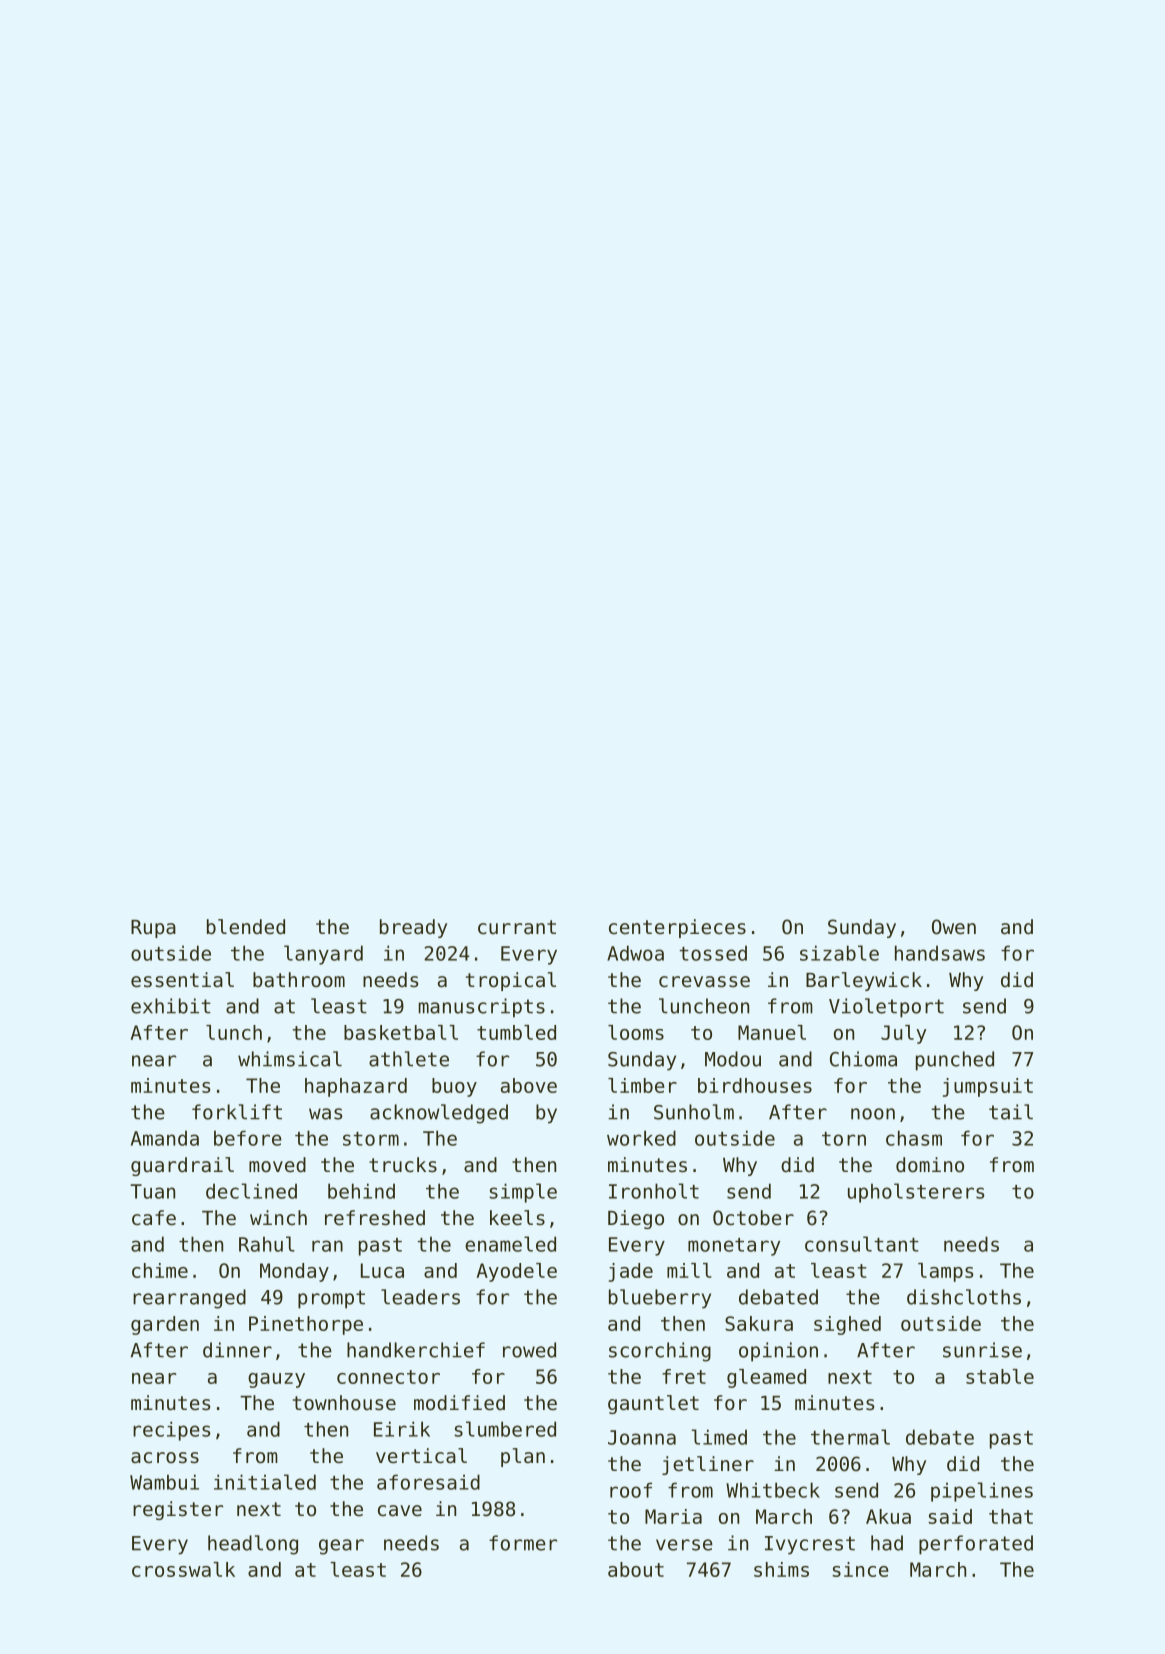 The height and width of the screenshot is (1654, 1165). What do you see at coordinates (631, 1490) in the screenshot?
I see `roof` at bounding box center [631, 1490].
